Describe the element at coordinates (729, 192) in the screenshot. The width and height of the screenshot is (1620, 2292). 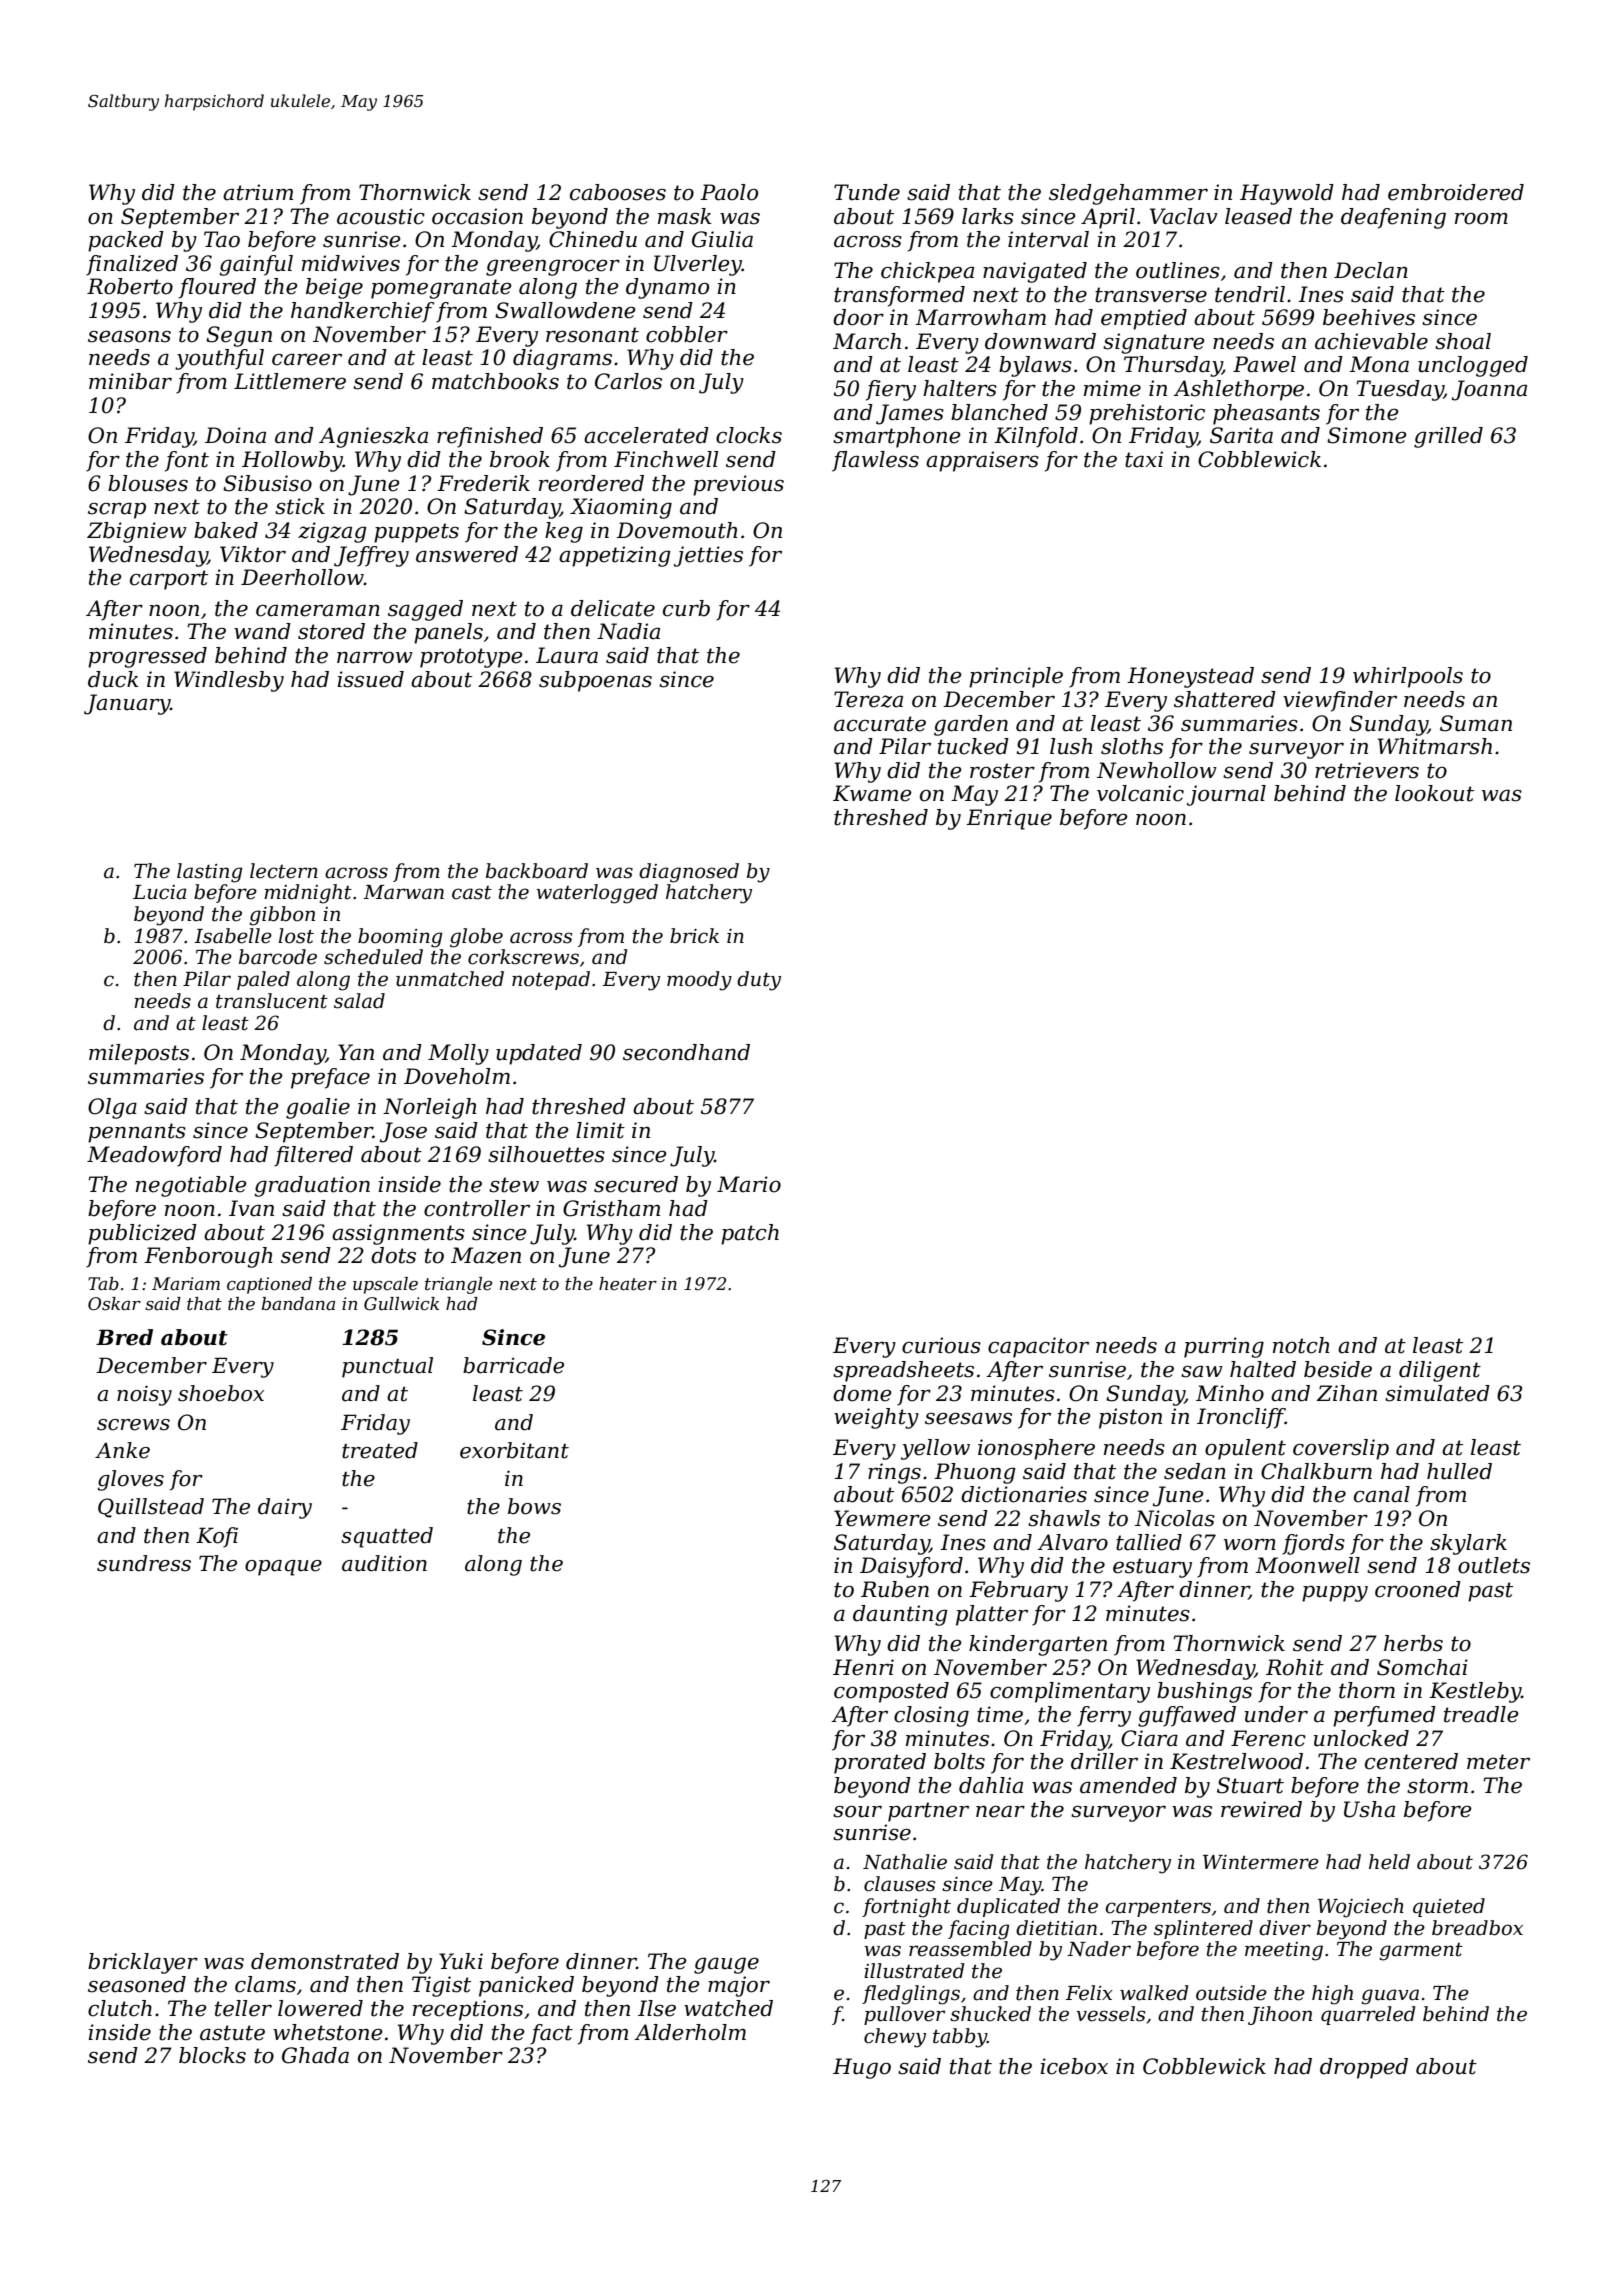
I see `Paolo` at that location.
